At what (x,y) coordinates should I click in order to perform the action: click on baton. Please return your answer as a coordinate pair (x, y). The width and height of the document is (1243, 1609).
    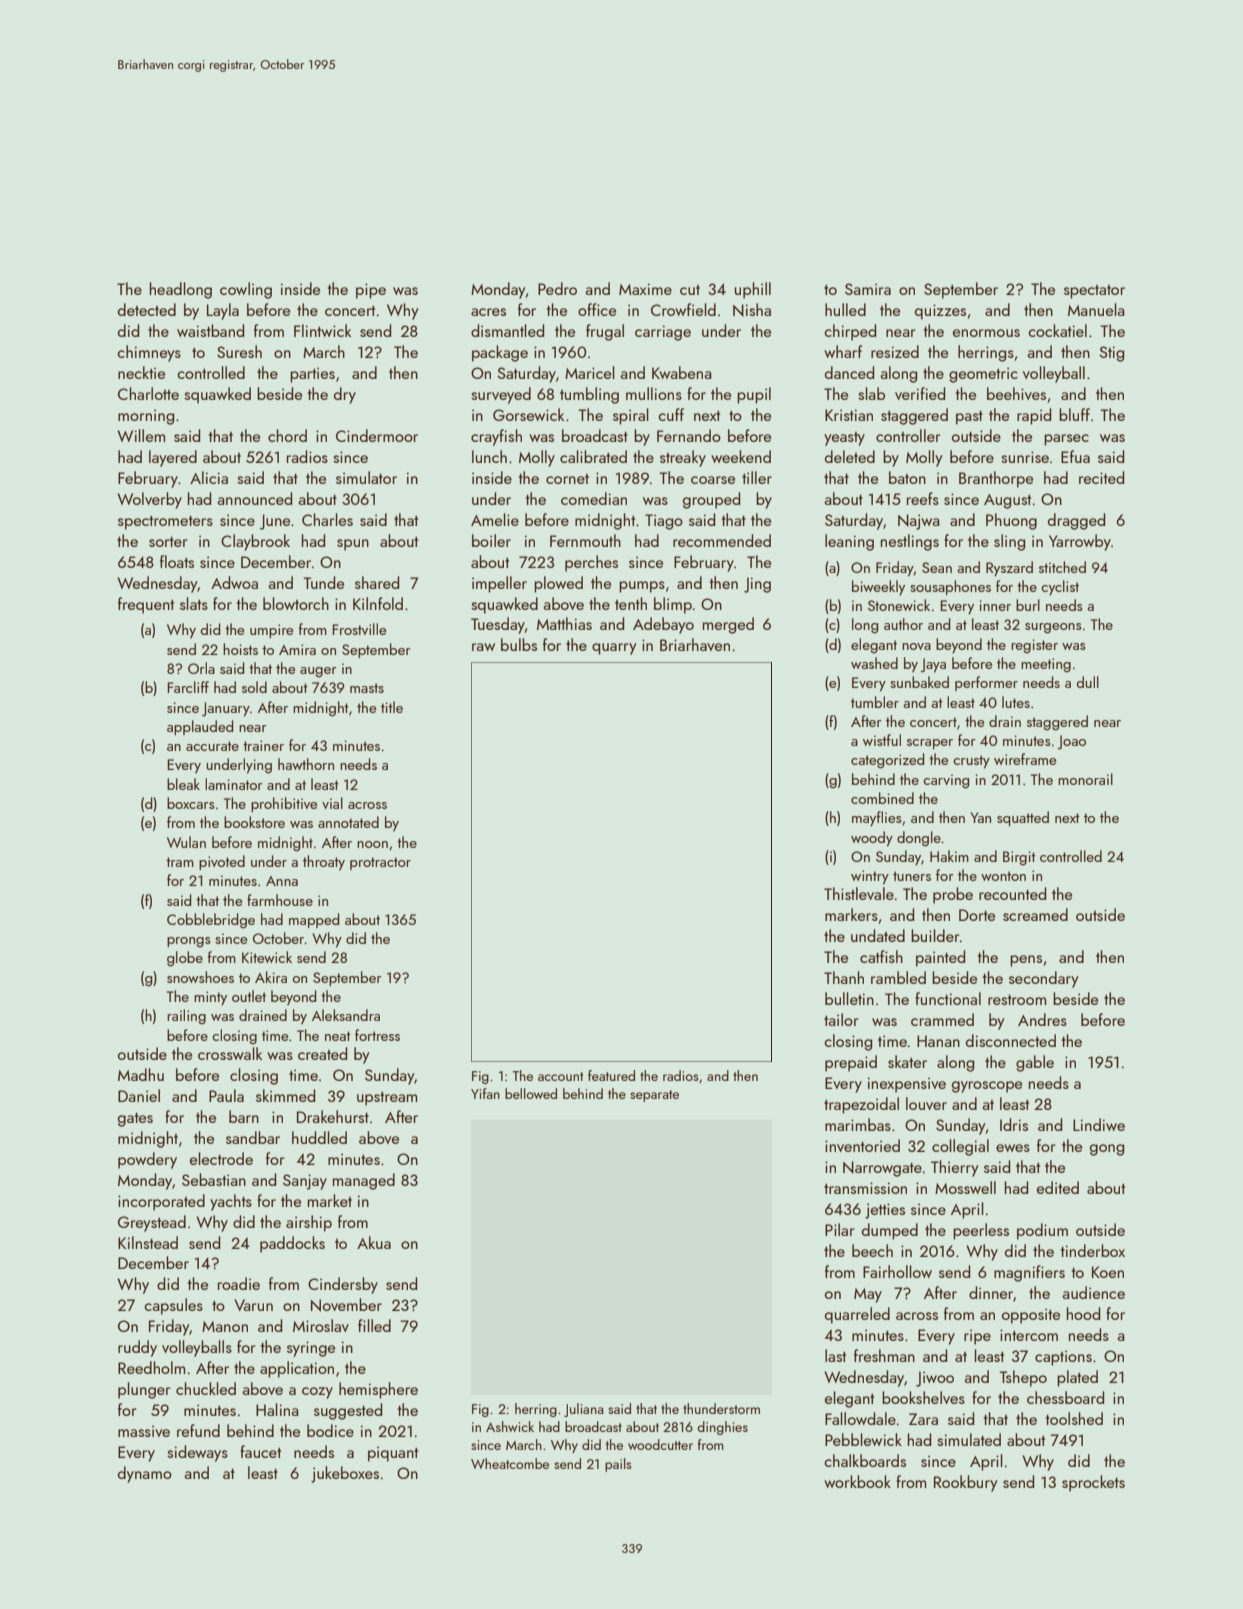
    Looking at the image, I should click on (907, 477).
